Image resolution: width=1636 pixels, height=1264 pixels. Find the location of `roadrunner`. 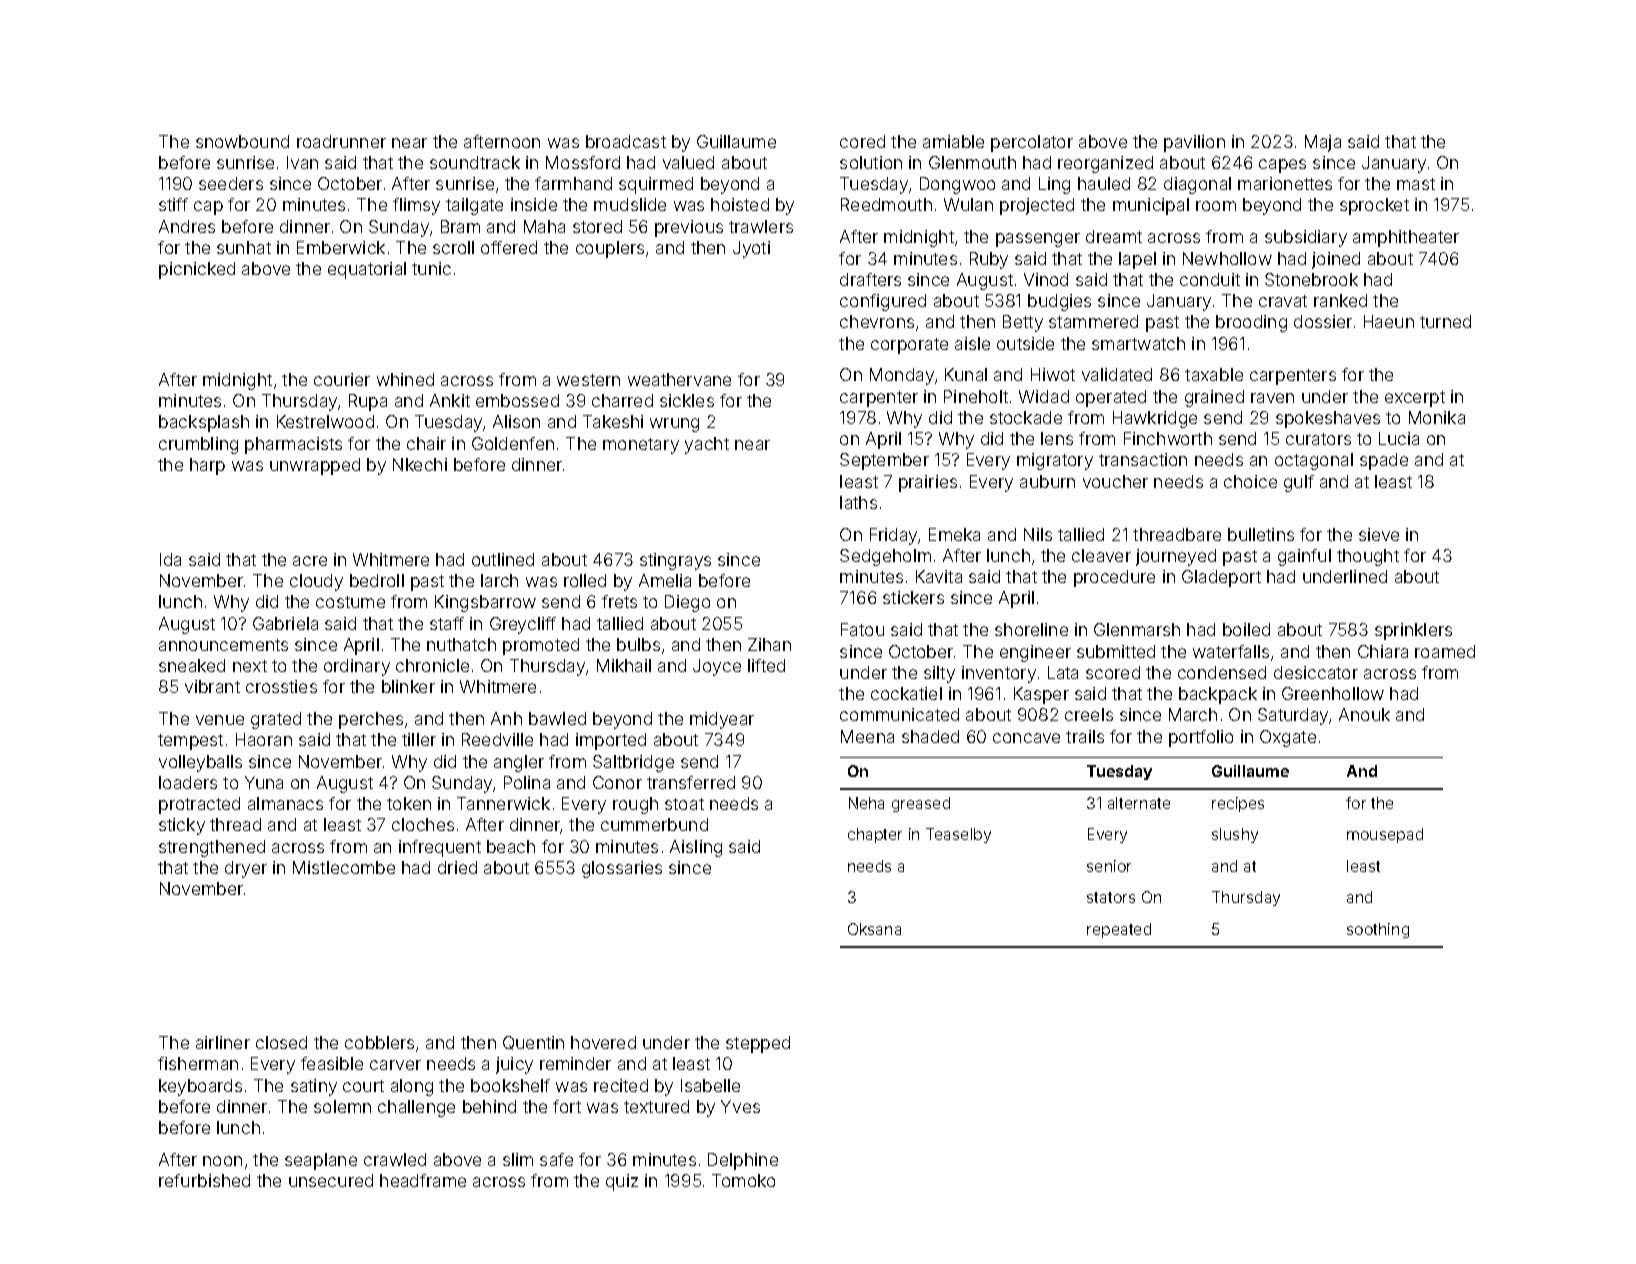

roadrunner is located at coordinates (341, 141).
